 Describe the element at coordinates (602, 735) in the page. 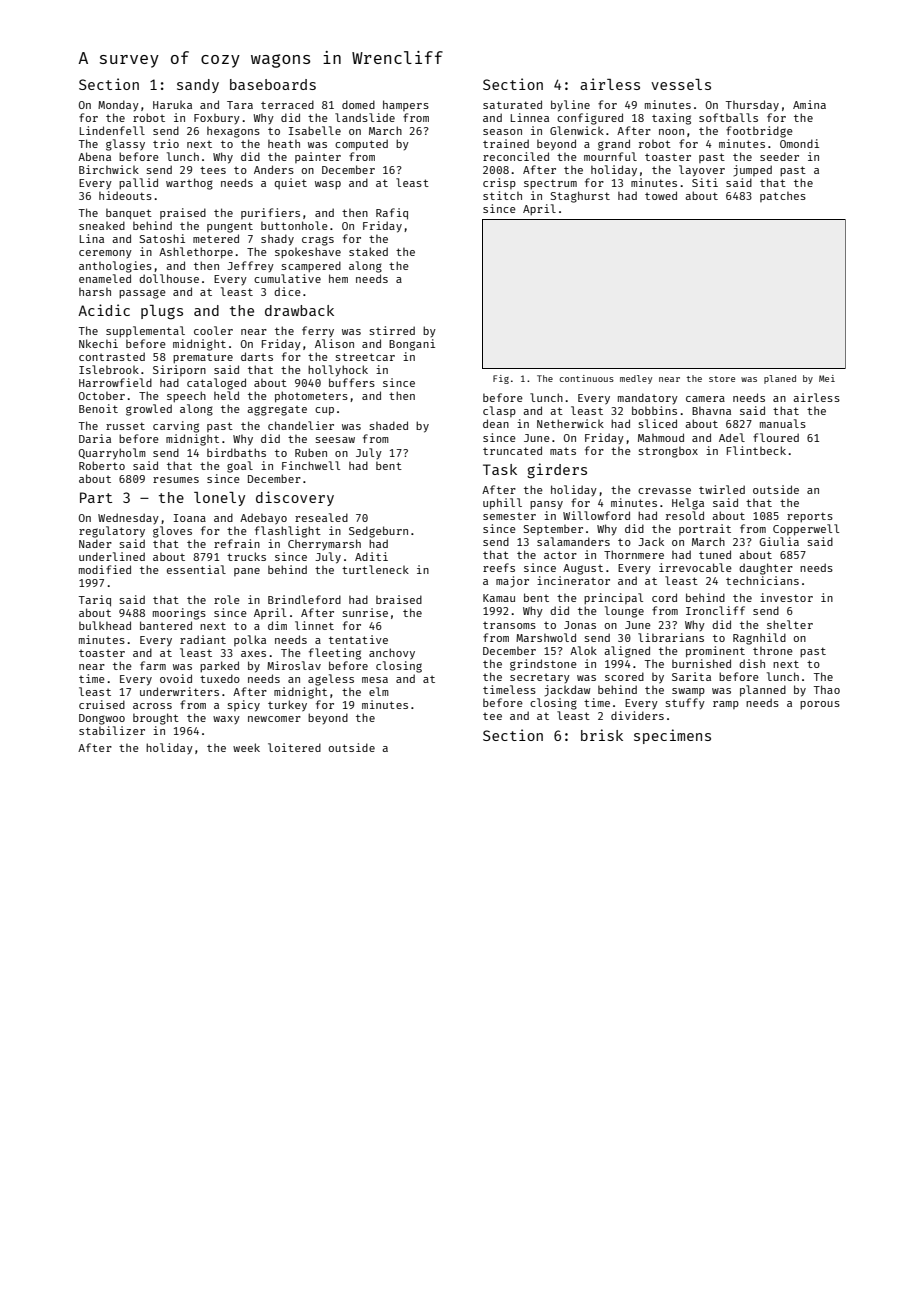

I see `brisk` at that location.
